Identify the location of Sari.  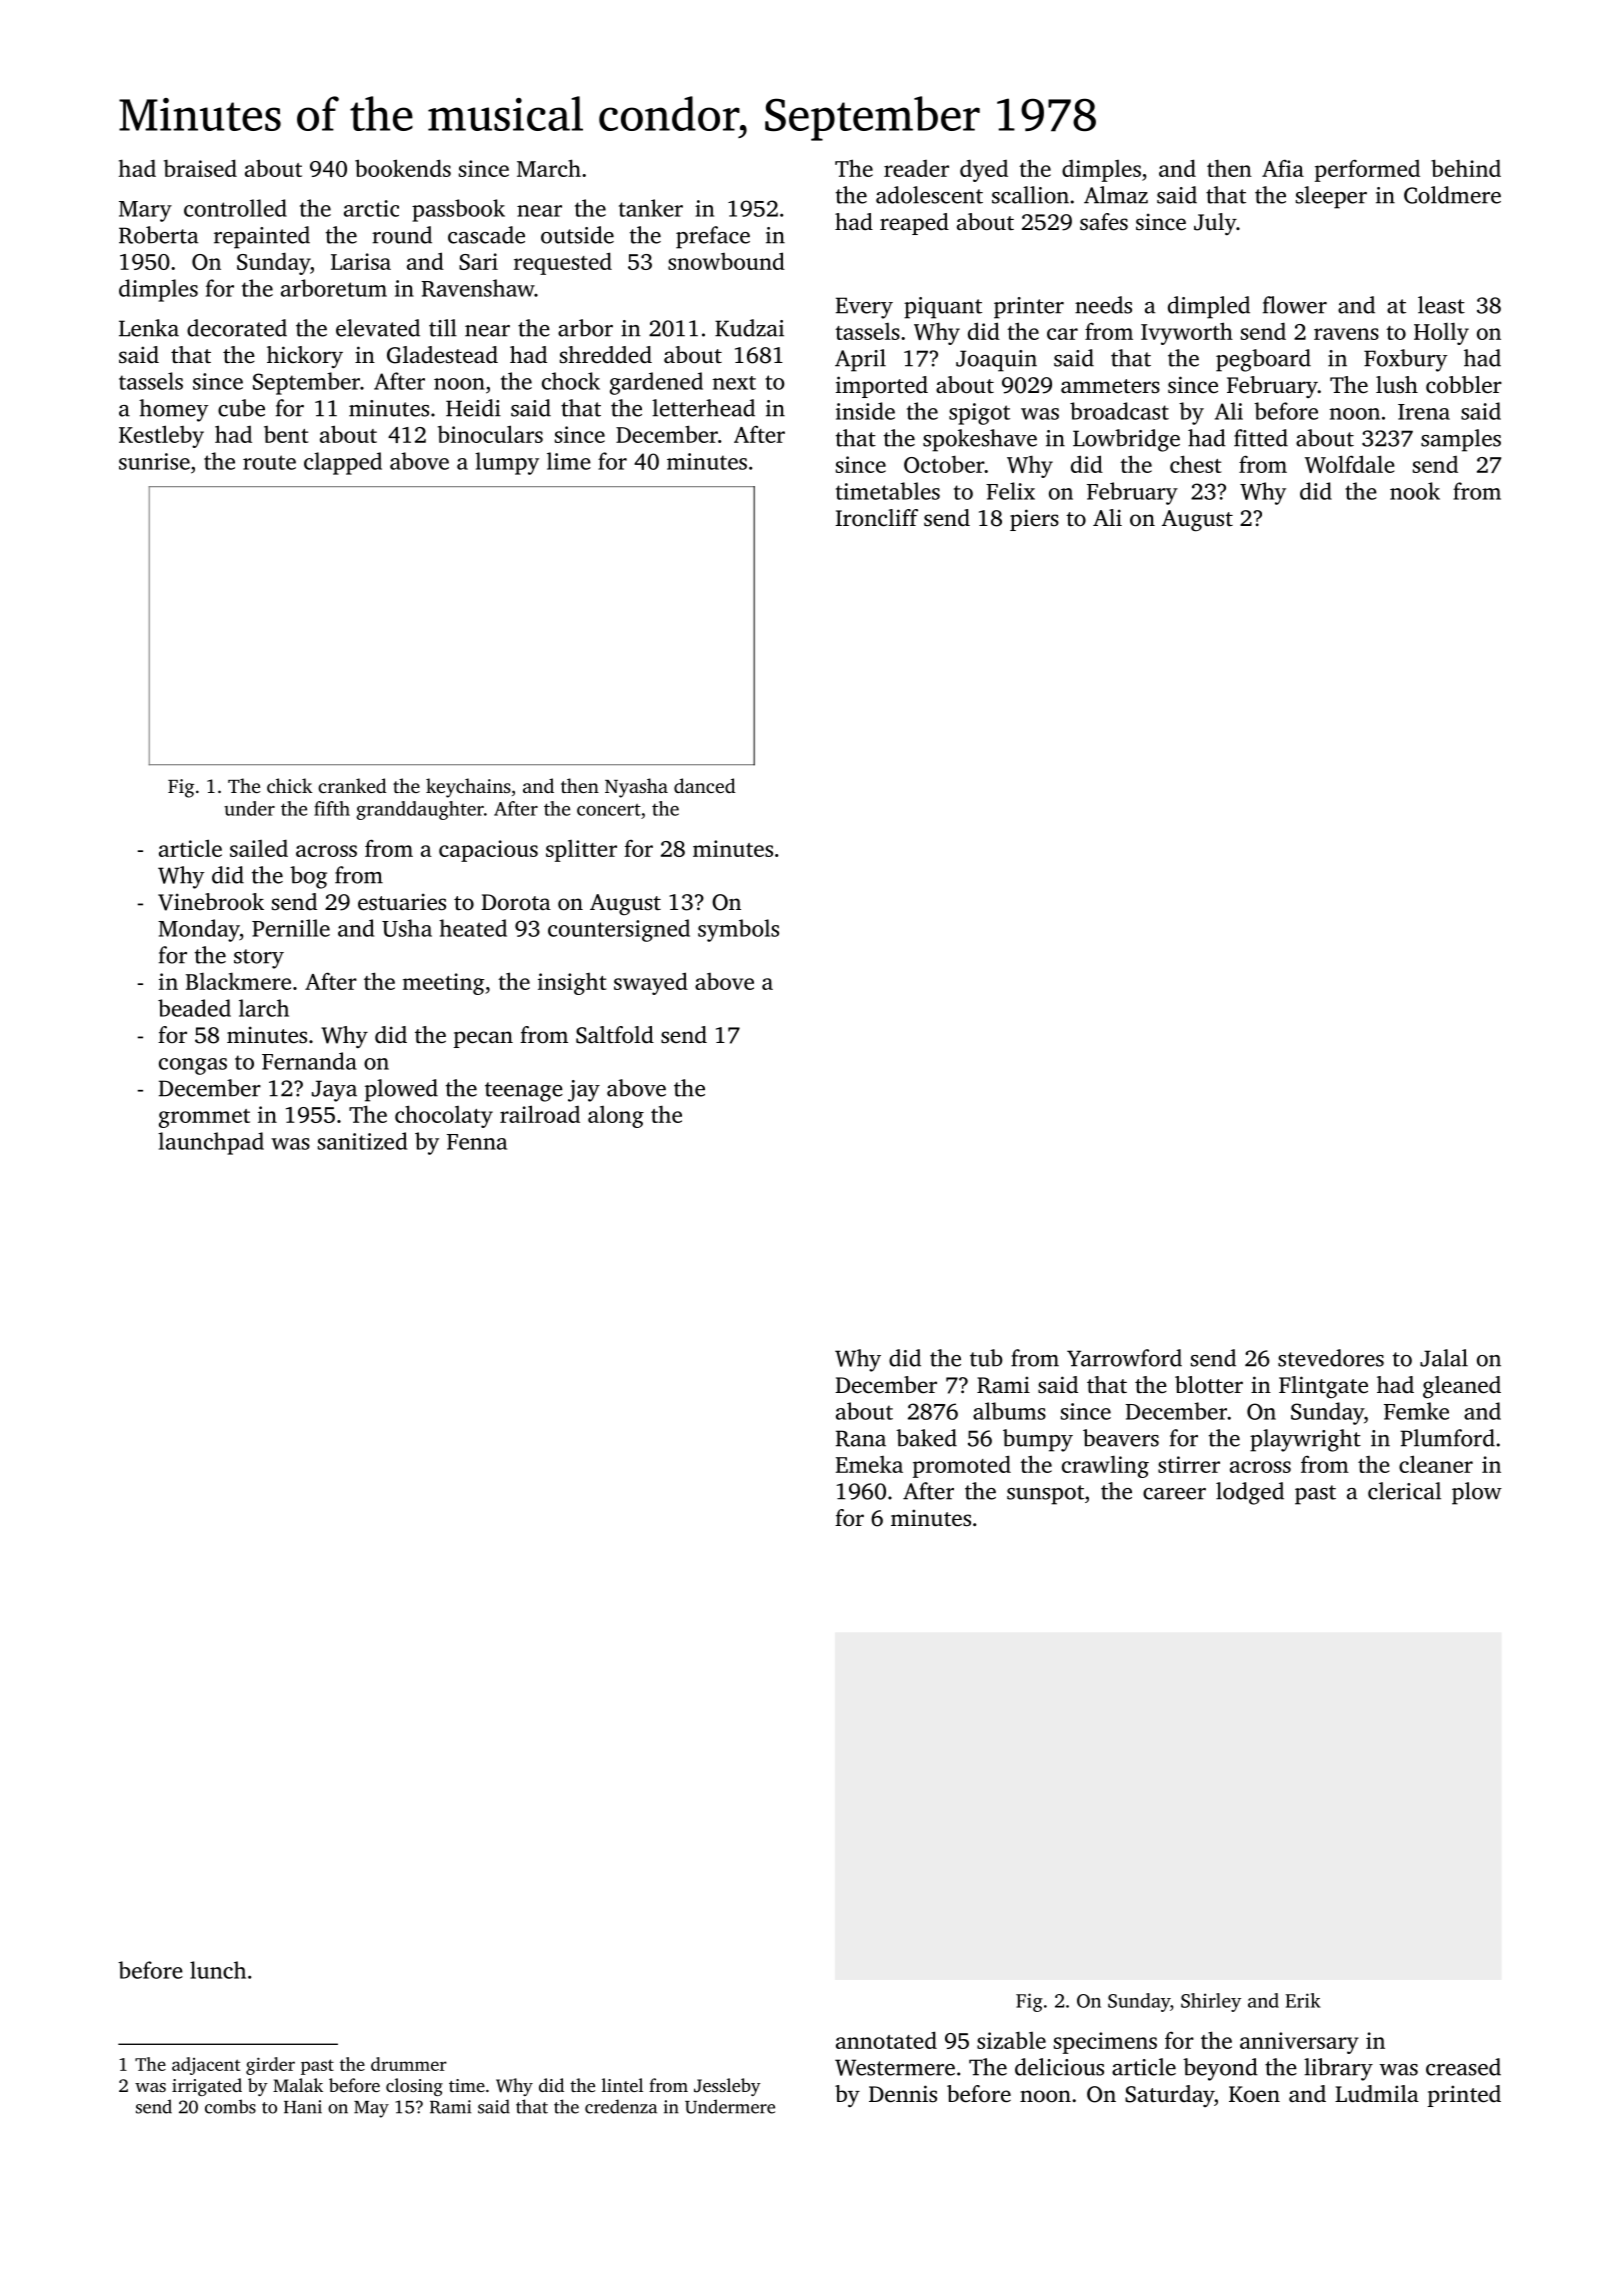
(478, 261).
